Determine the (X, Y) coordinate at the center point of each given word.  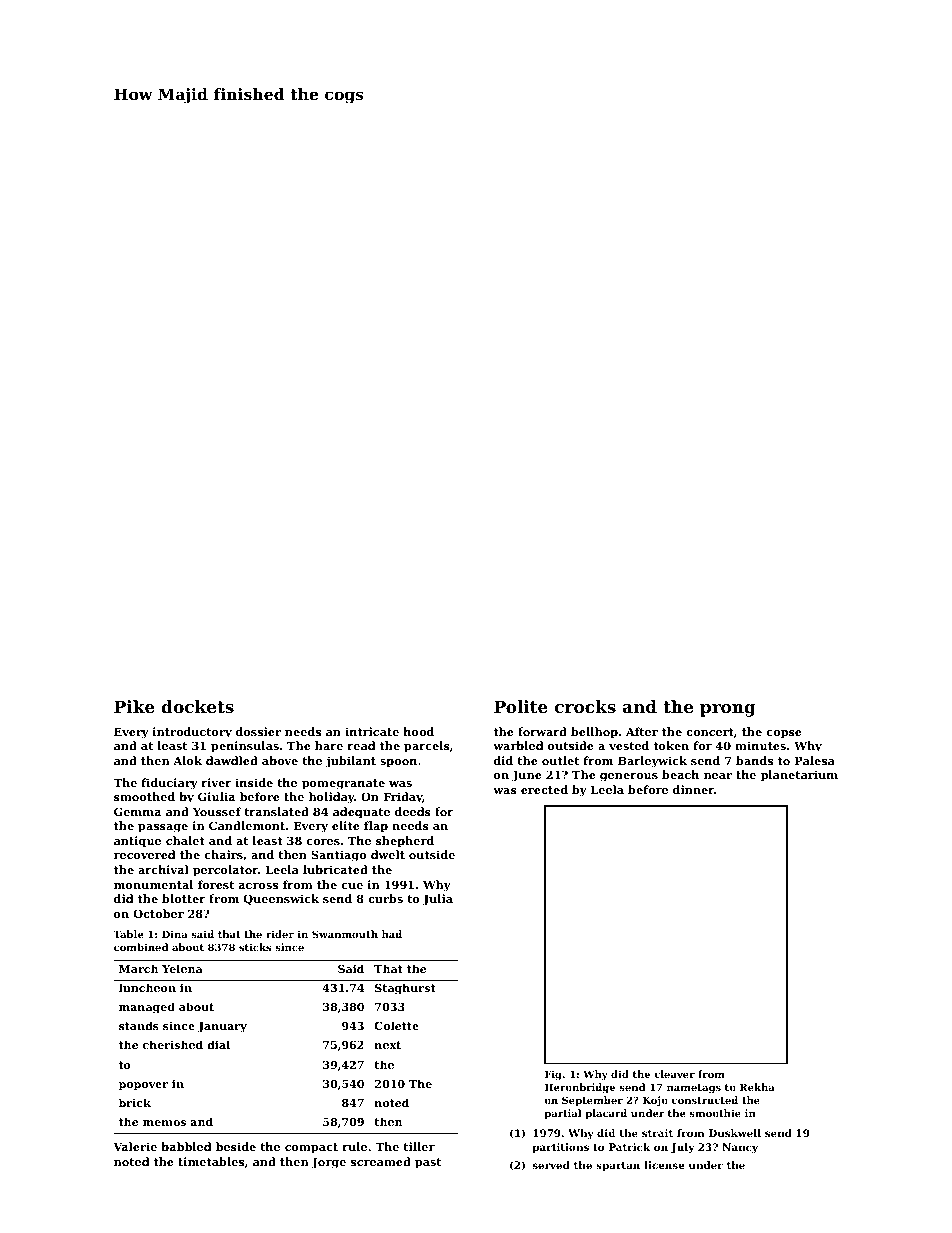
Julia (438, 900)
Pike (134, 706)
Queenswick (281, 899)
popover (143, 1086)
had (392, 934)
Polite (521, 706)
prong (728, 710)
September (592, 1101)
